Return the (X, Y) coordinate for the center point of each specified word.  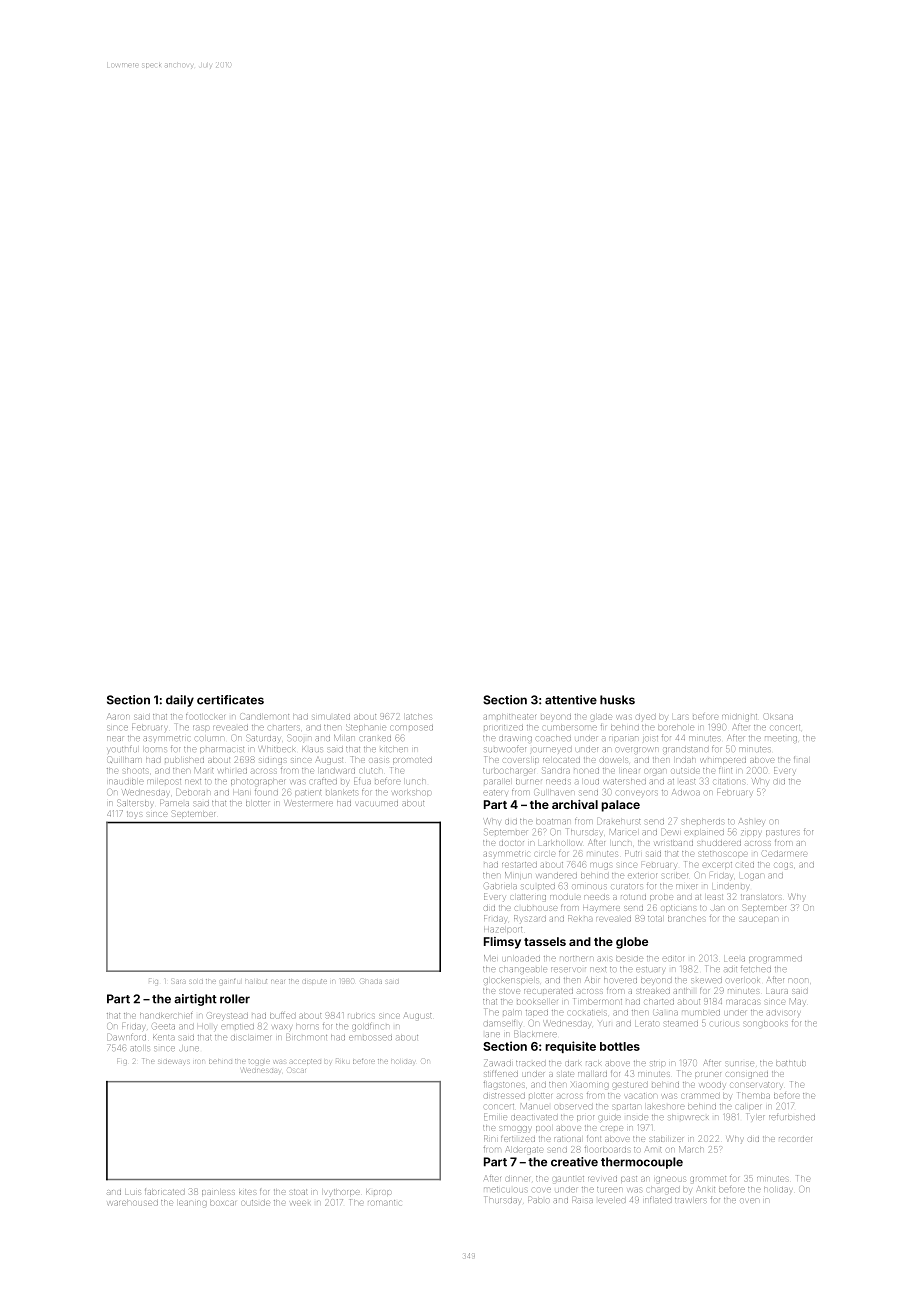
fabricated (165, 1191)
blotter (258, 803)
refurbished (792, 1117)
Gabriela (500, 886)
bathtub (791, 1063)
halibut (256, 981)
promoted (412, 760)
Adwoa (686, 792)
